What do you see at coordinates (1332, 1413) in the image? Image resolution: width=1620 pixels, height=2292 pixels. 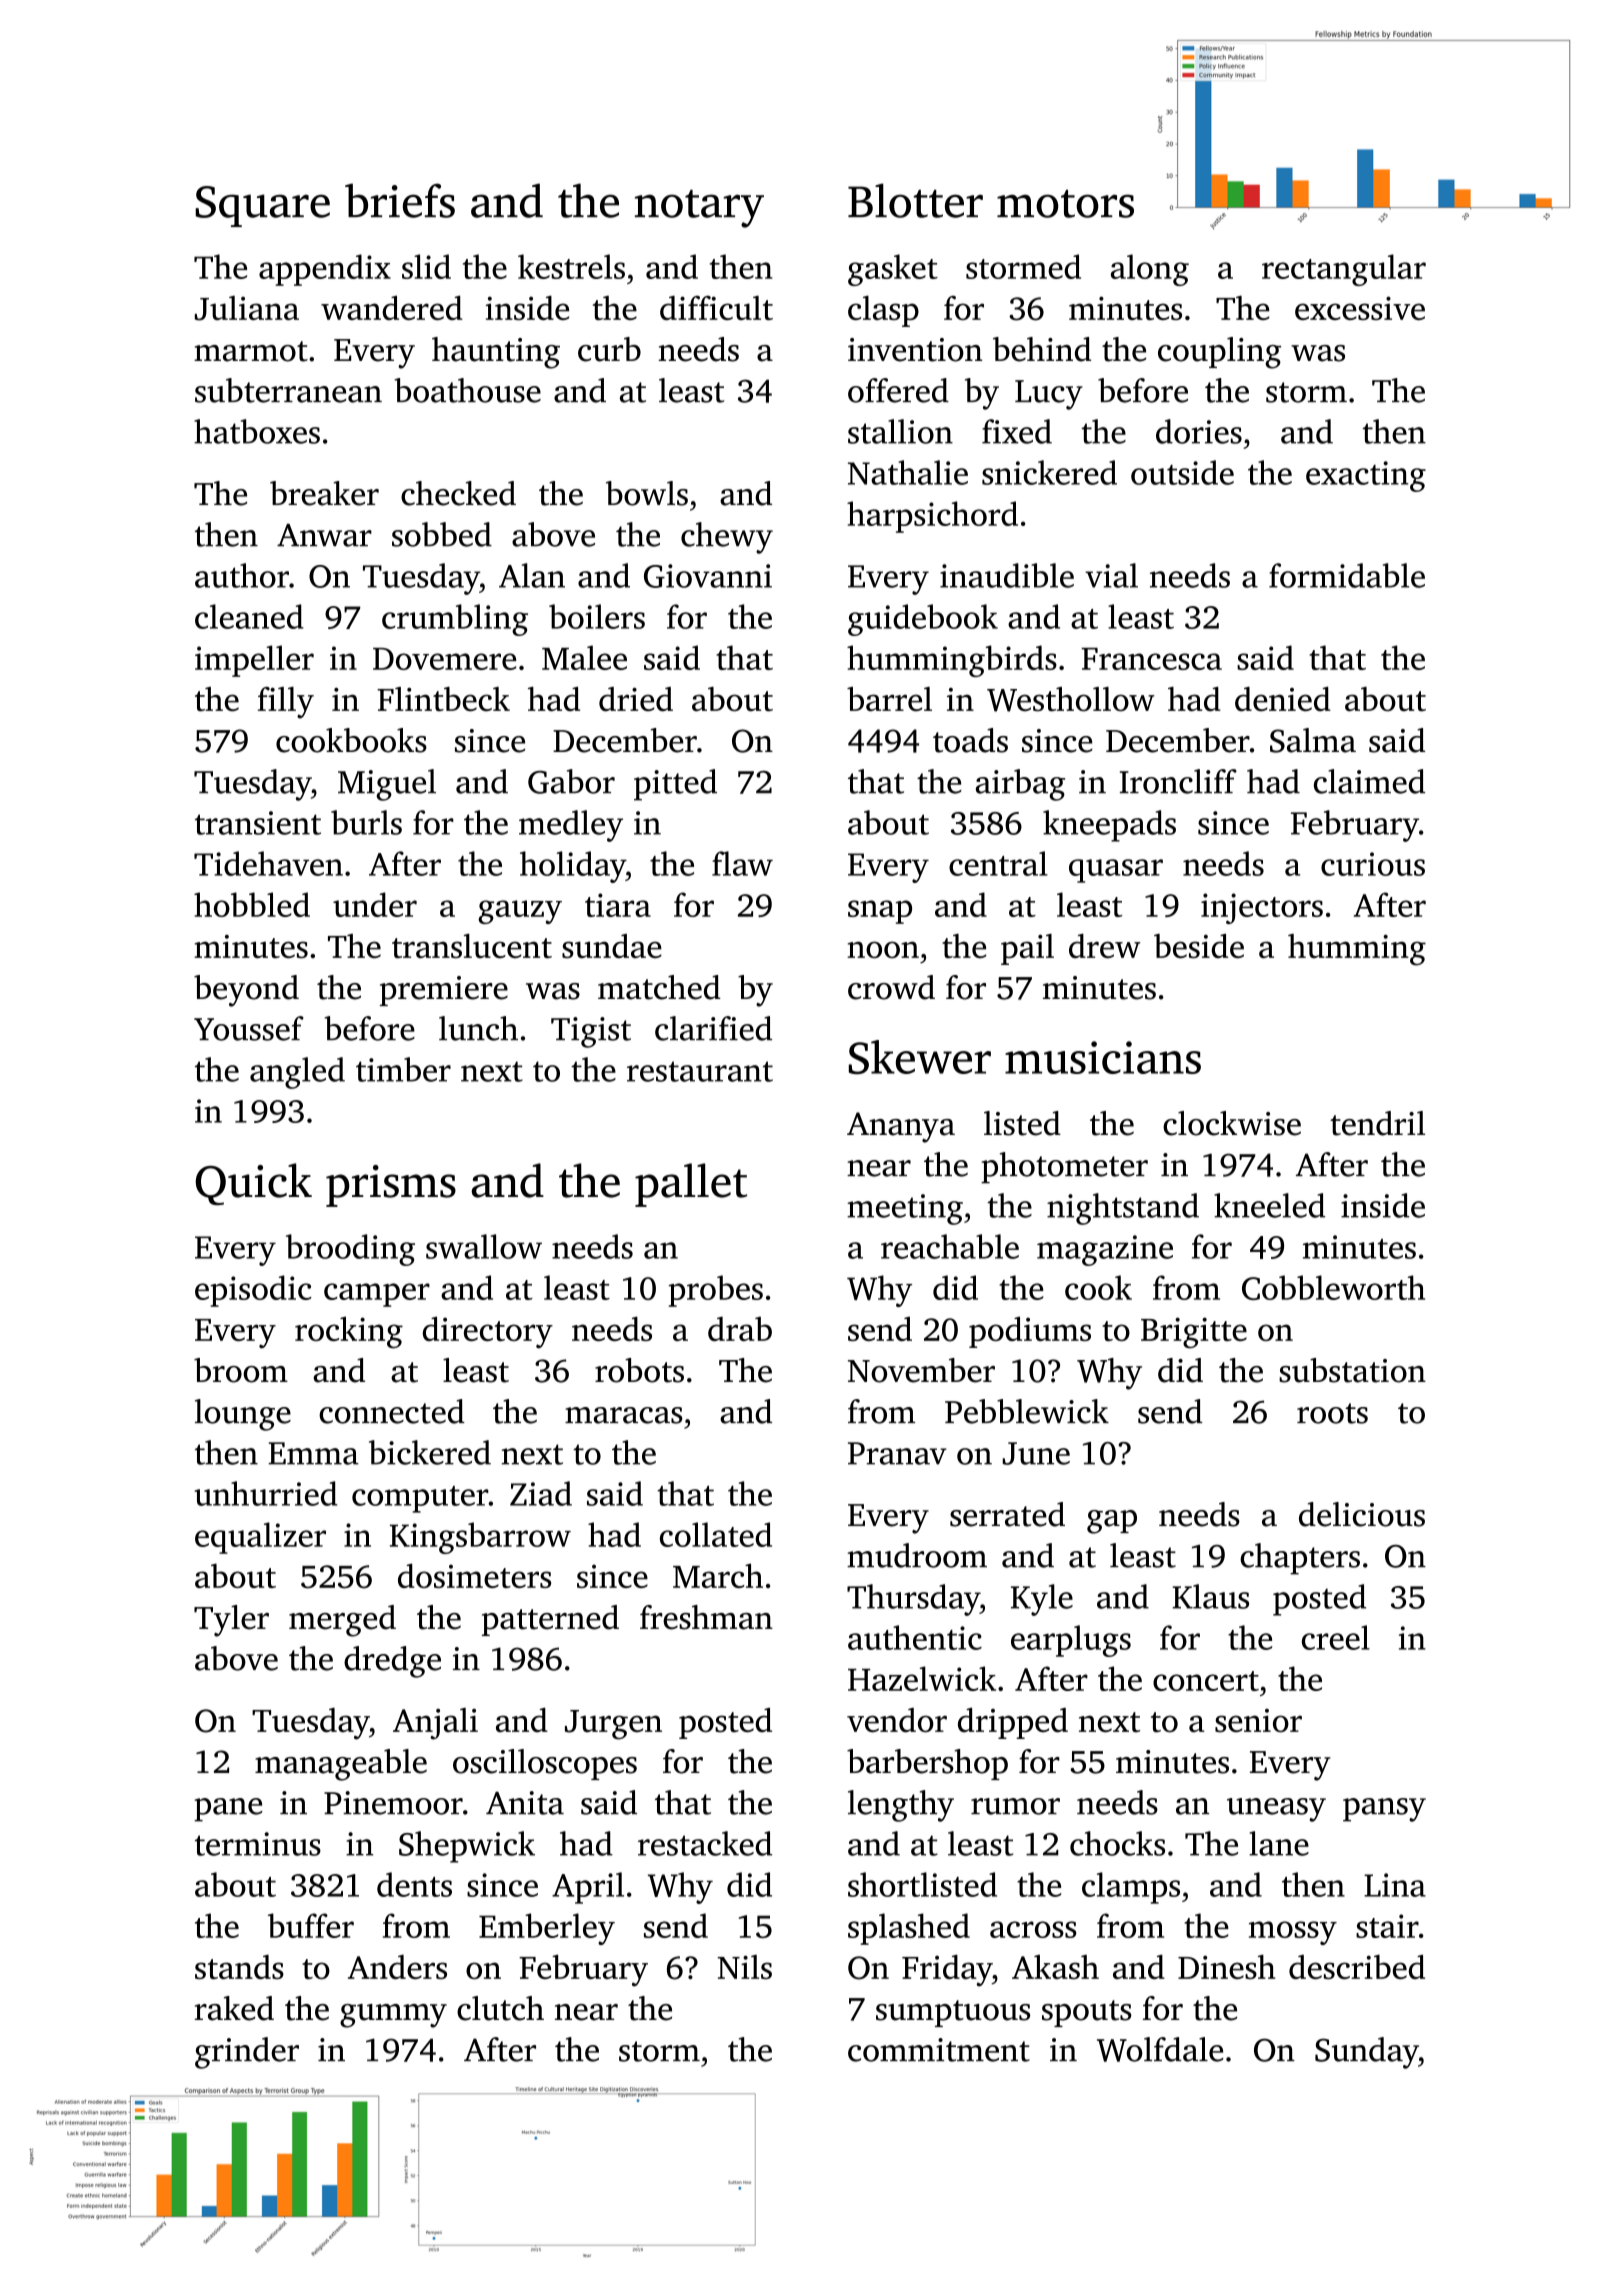 I see `roots` at bounding box center [1332, 1413].
